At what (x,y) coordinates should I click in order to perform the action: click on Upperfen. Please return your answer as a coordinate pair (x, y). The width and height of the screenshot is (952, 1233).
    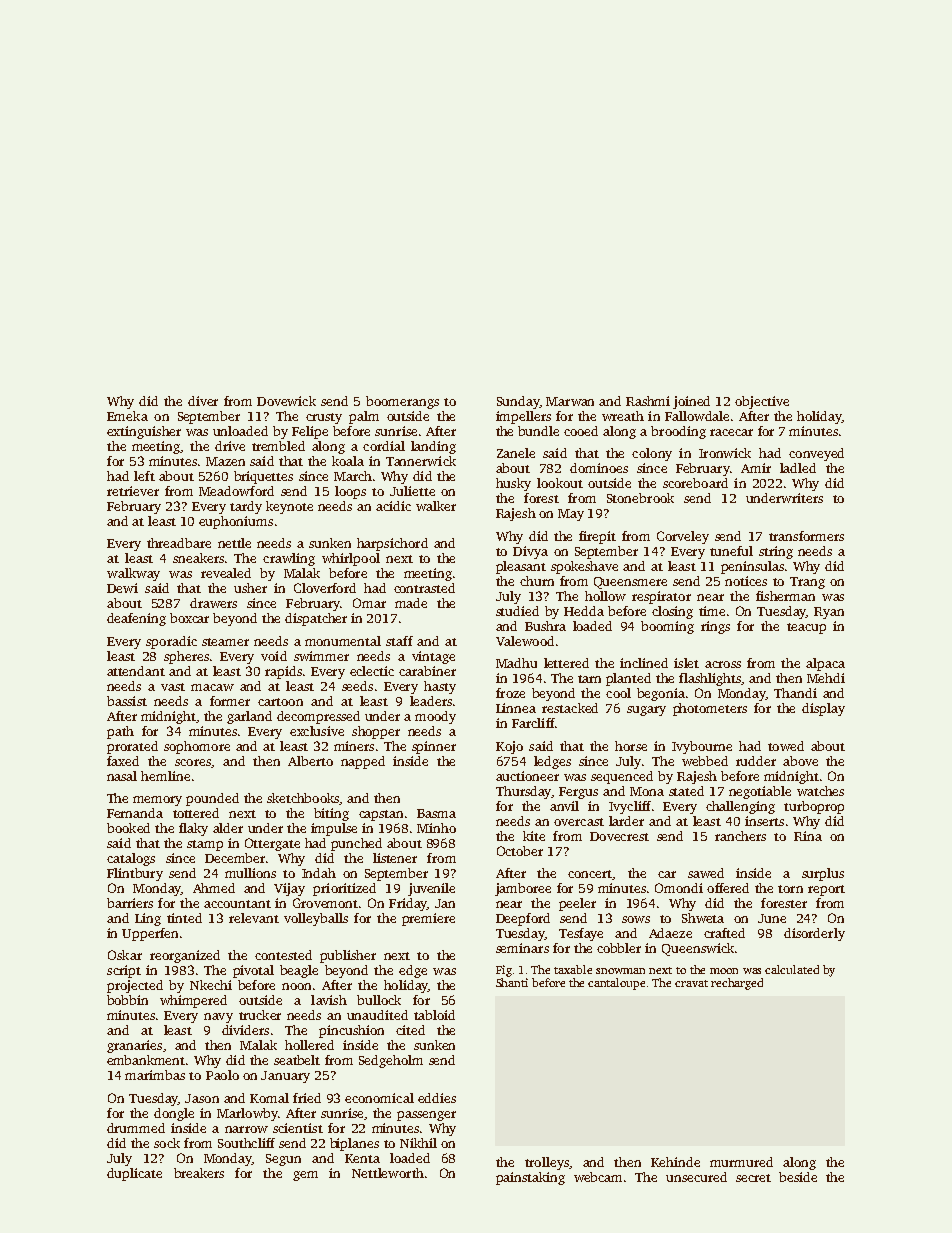
    Looking at the image, I should click on (150, 934).
